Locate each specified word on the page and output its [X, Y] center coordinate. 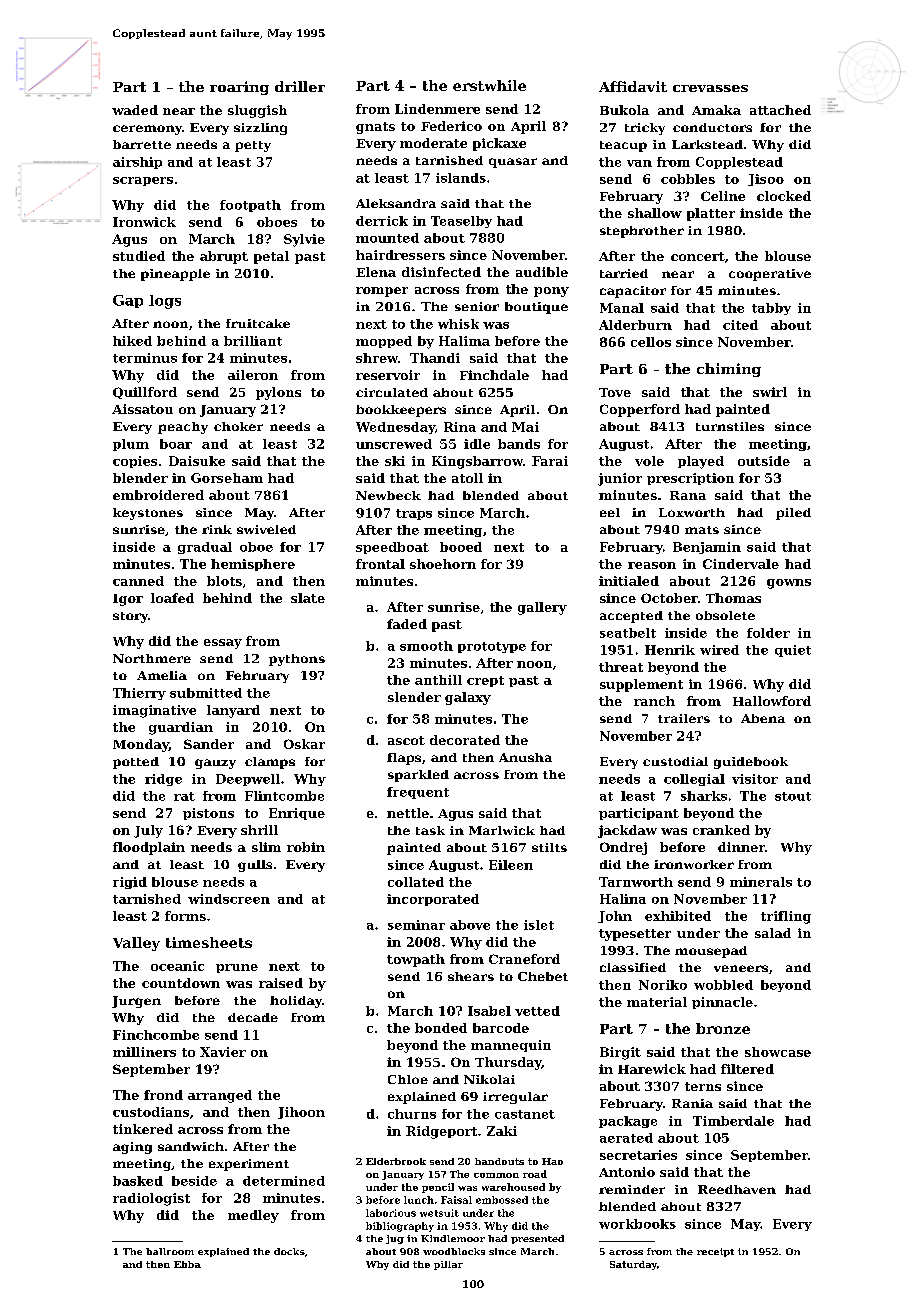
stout [793, 796]
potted [136, 763]
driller [300, 86]
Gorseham [227, 478]
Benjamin [707, 548]
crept [485, 681]
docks [289, 1251]
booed [461, 547]
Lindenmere [437, 109]
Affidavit [633, 86]
